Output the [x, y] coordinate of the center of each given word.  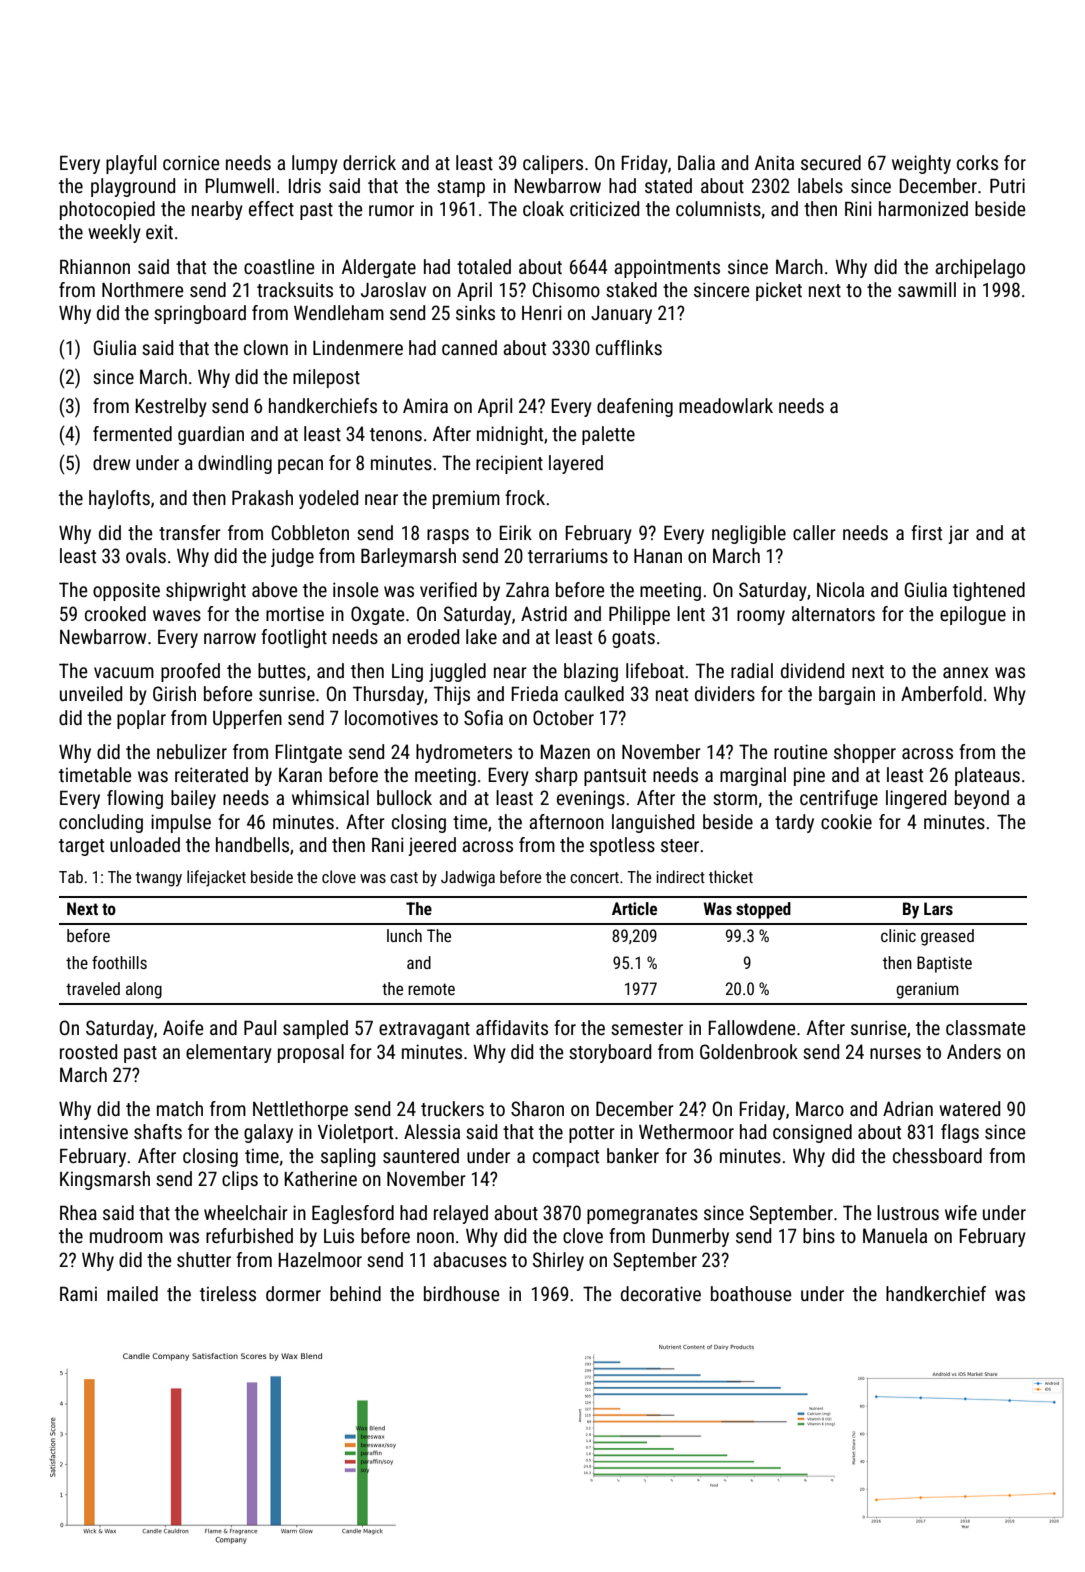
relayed [461, 1214]
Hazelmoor [320, 1259]
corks [977, 162]
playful [131, 164]
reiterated [211, 774]
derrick [369, 162]
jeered [432, 846]
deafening [635, 407]
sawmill [927, 289]
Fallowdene [751, 1027]
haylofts [119, 499]
